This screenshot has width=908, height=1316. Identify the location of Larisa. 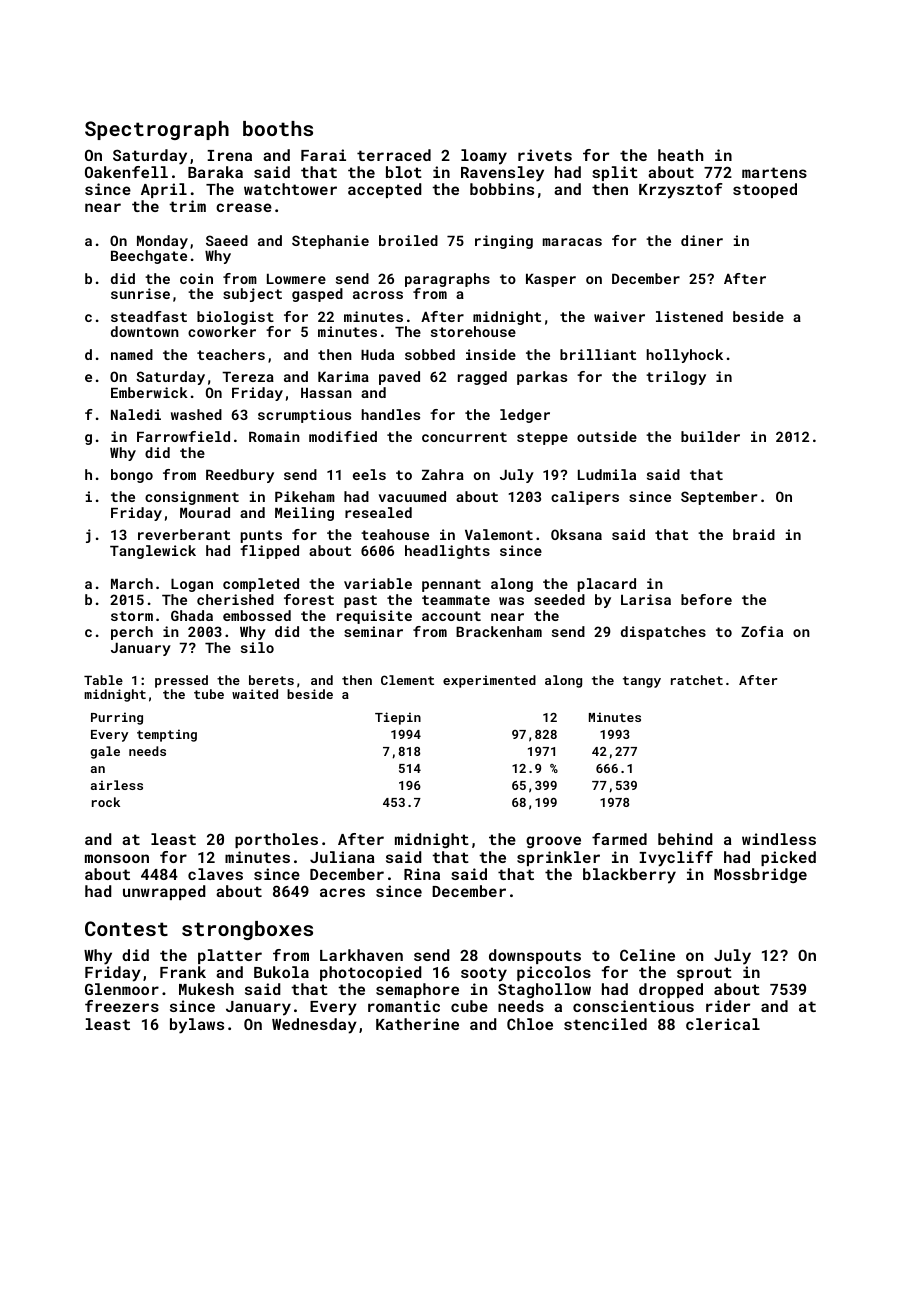
(646, 599).
